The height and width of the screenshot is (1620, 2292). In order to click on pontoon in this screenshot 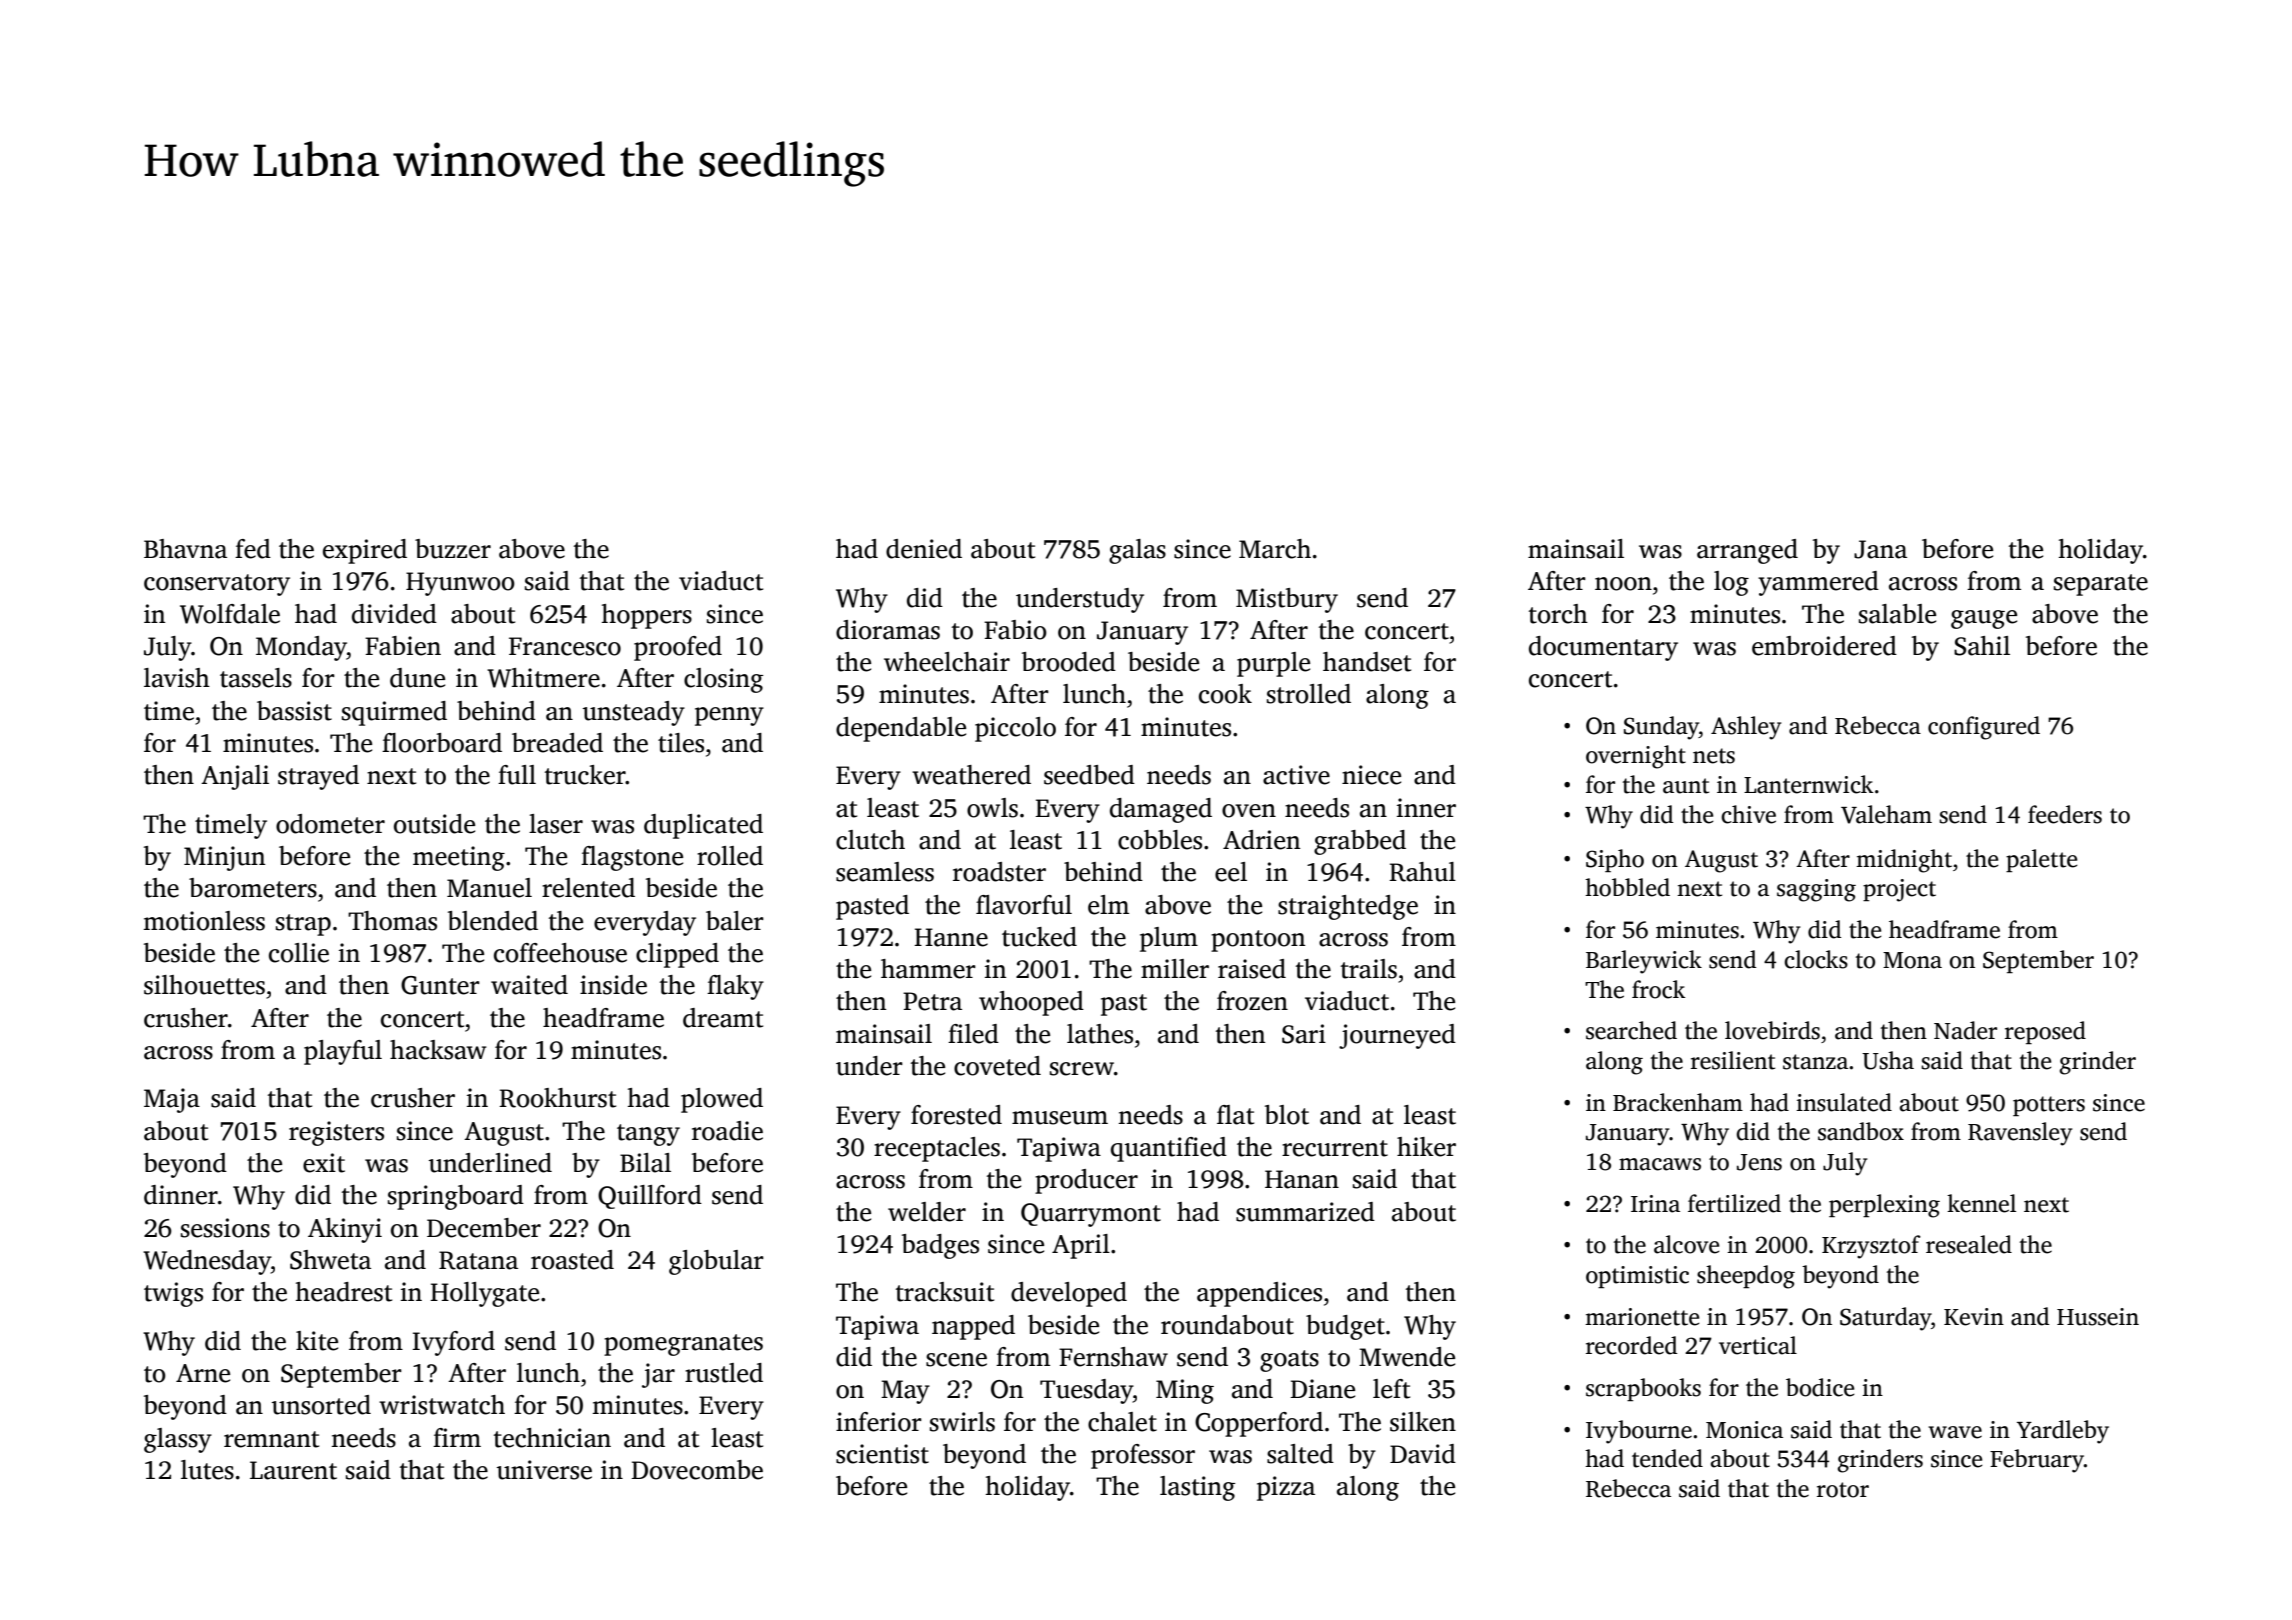, I will do `click(1258, 941)`.
